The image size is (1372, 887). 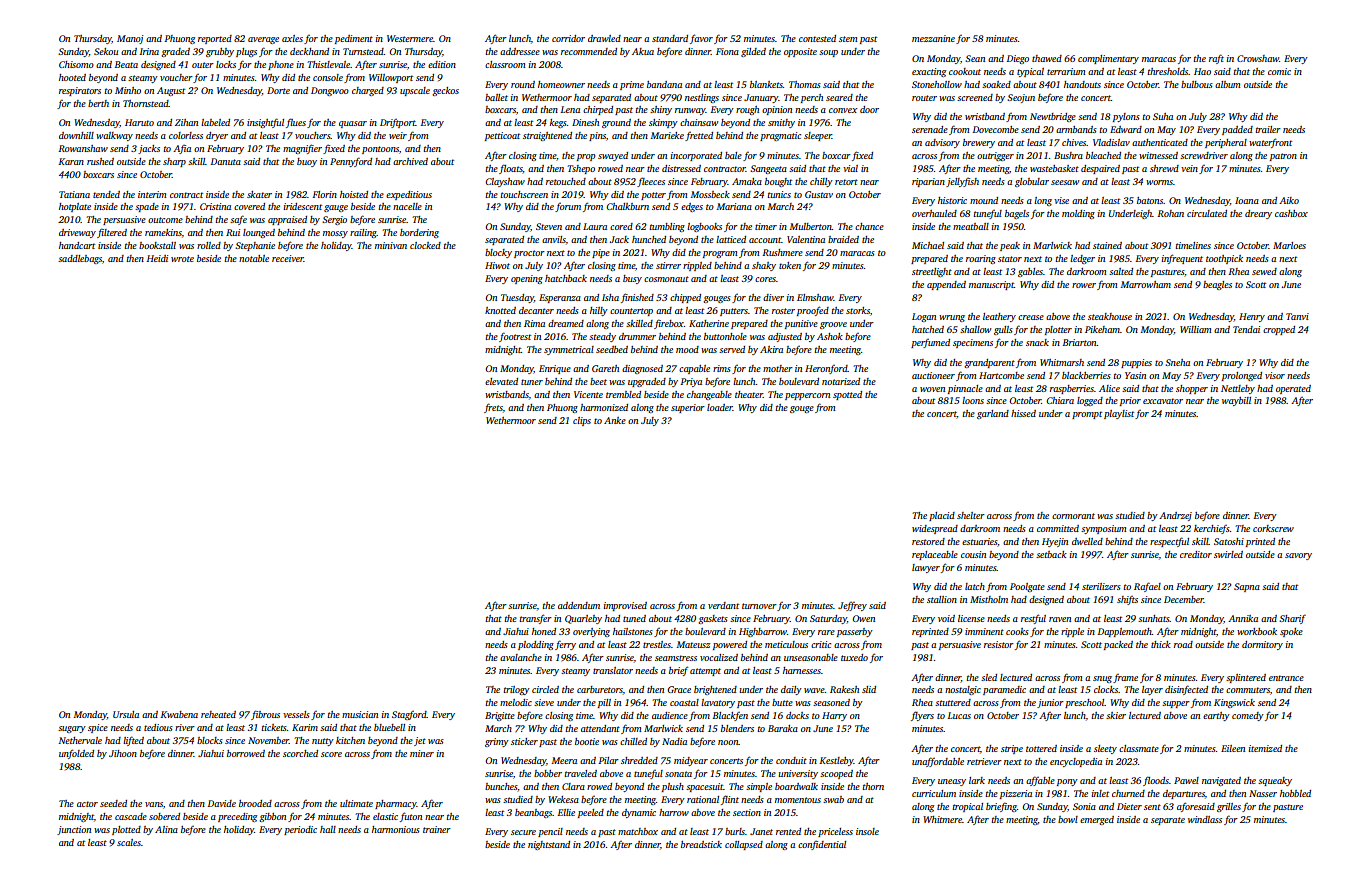 I want to click on reheated, so click(x=218, y=714).
